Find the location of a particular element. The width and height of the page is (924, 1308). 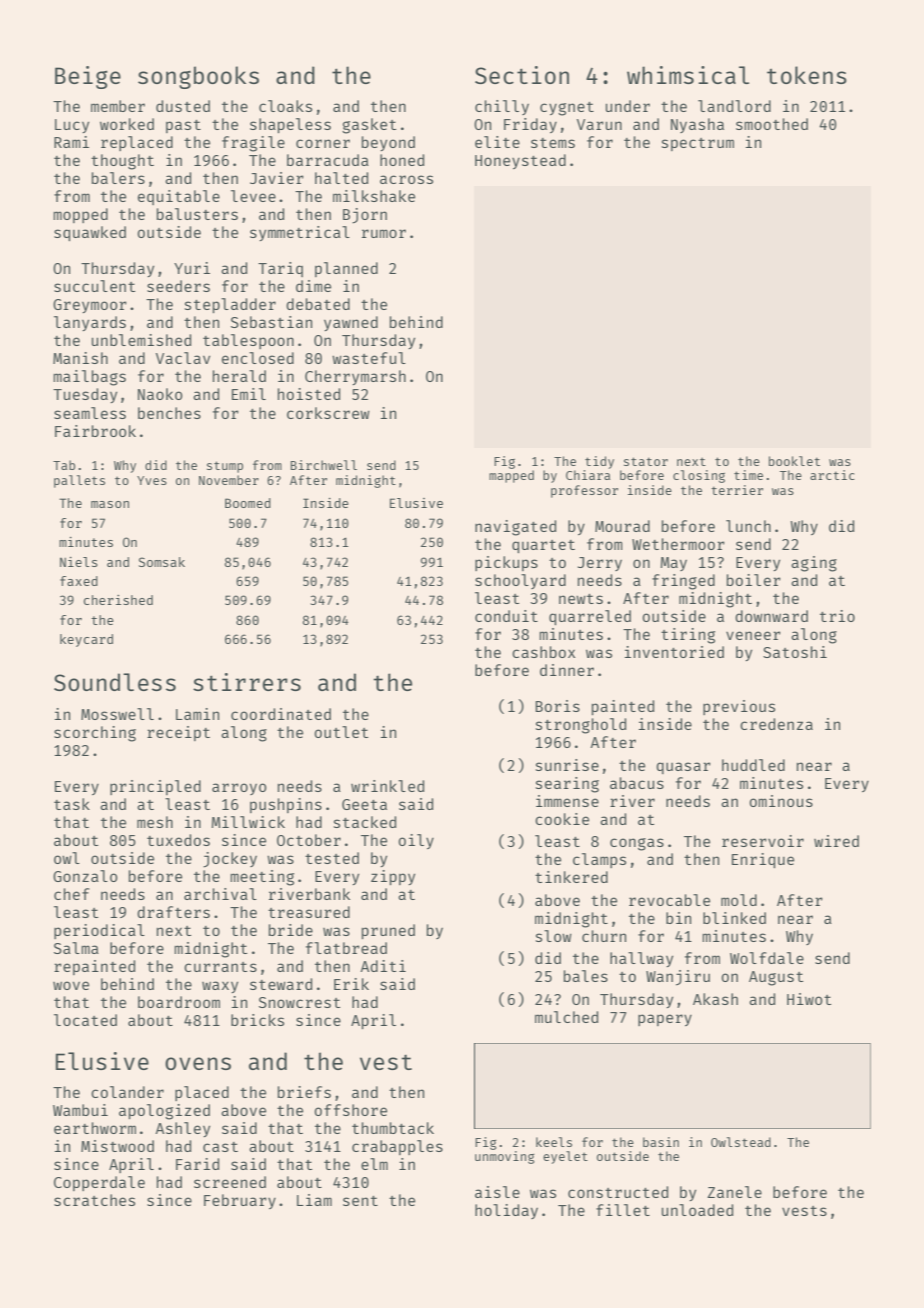

offshore is located at coordinates (350, 1110).
